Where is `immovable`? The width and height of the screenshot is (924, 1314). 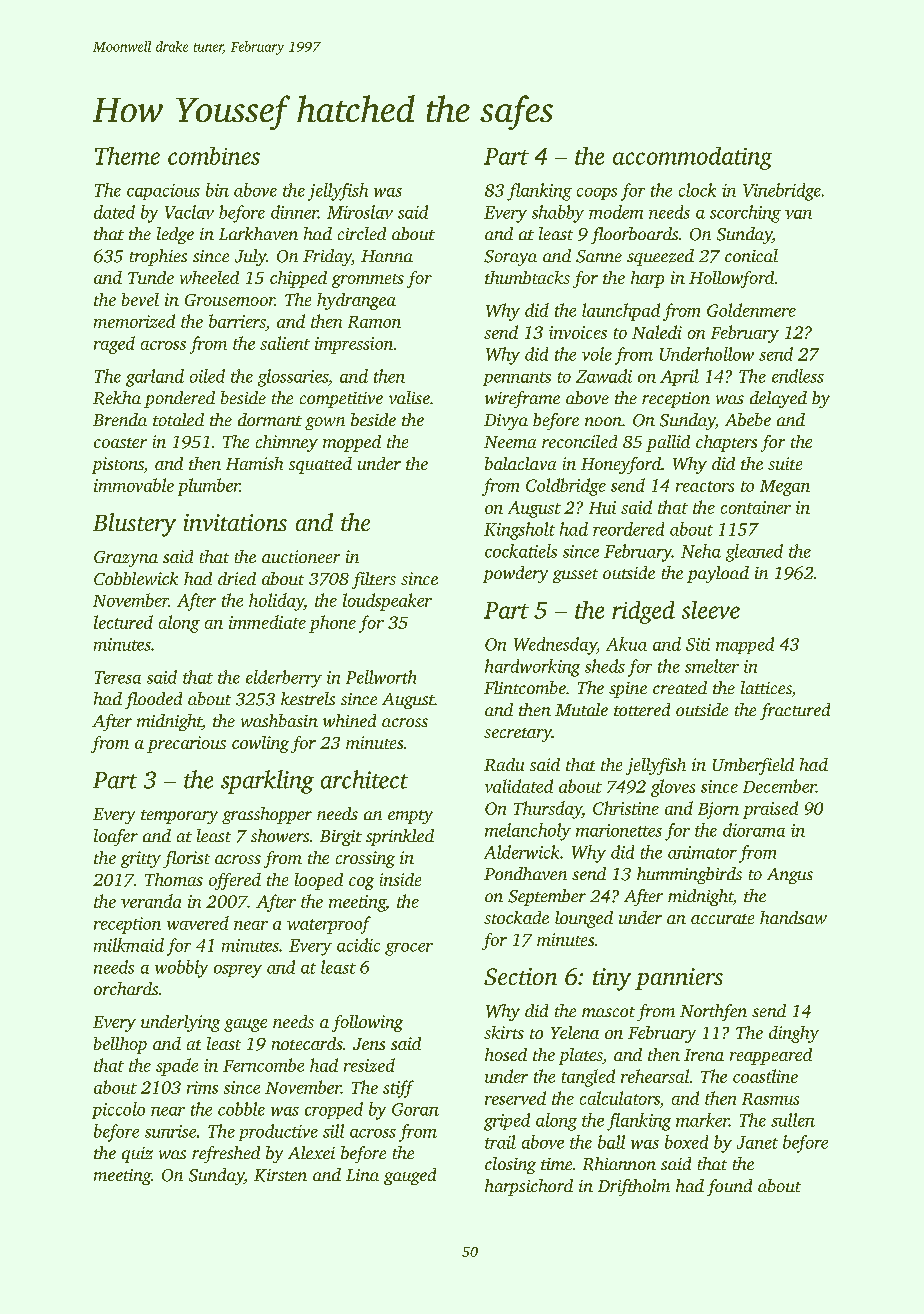 immovable is located at coordinates (134, 485).
